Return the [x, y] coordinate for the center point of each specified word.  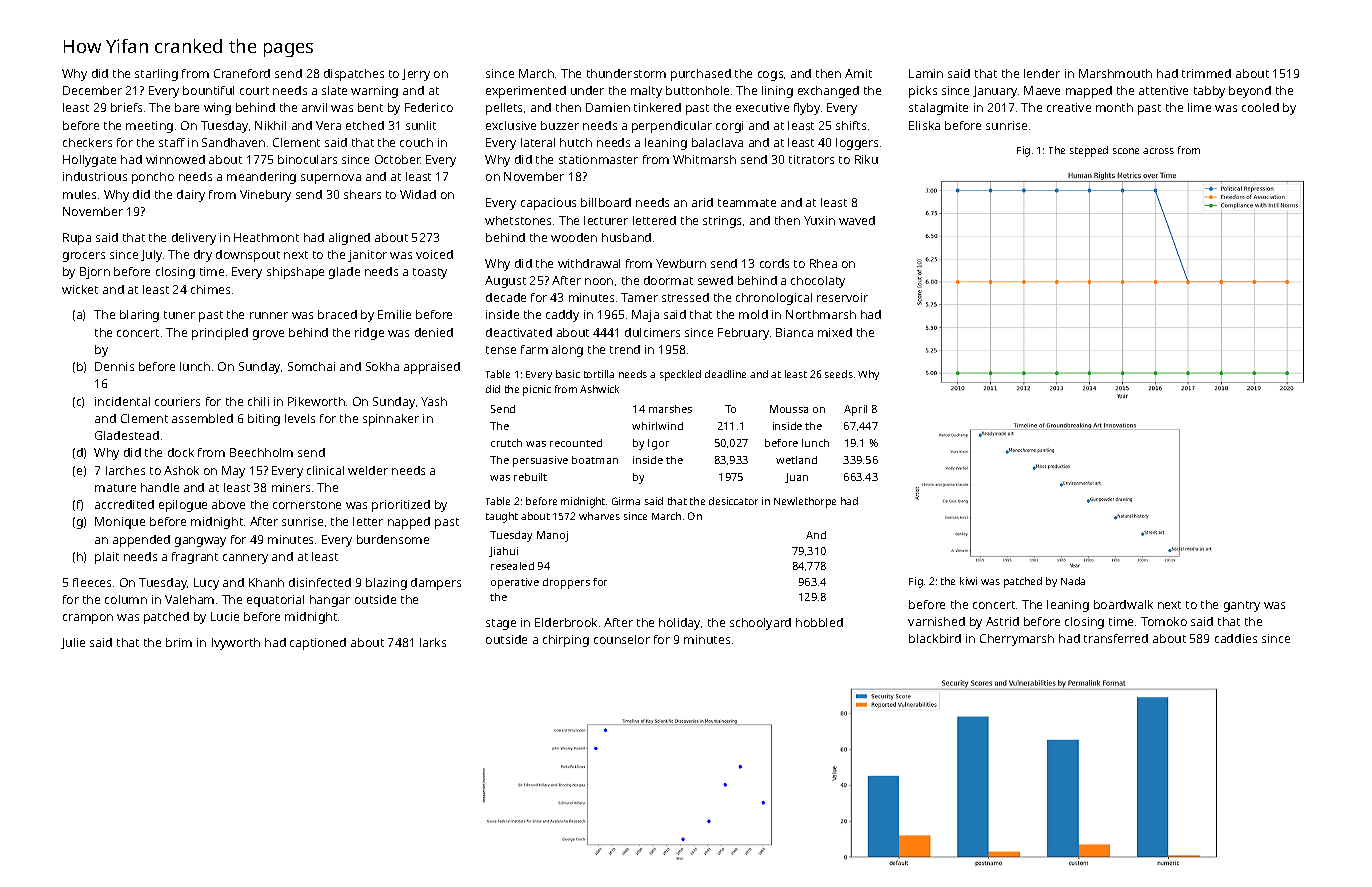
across [1158, 151]
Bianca [794, 332]
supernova [331, 179]
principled [220, 334]
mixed [835, 332]
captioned [318, 644]
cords [774, 263]
